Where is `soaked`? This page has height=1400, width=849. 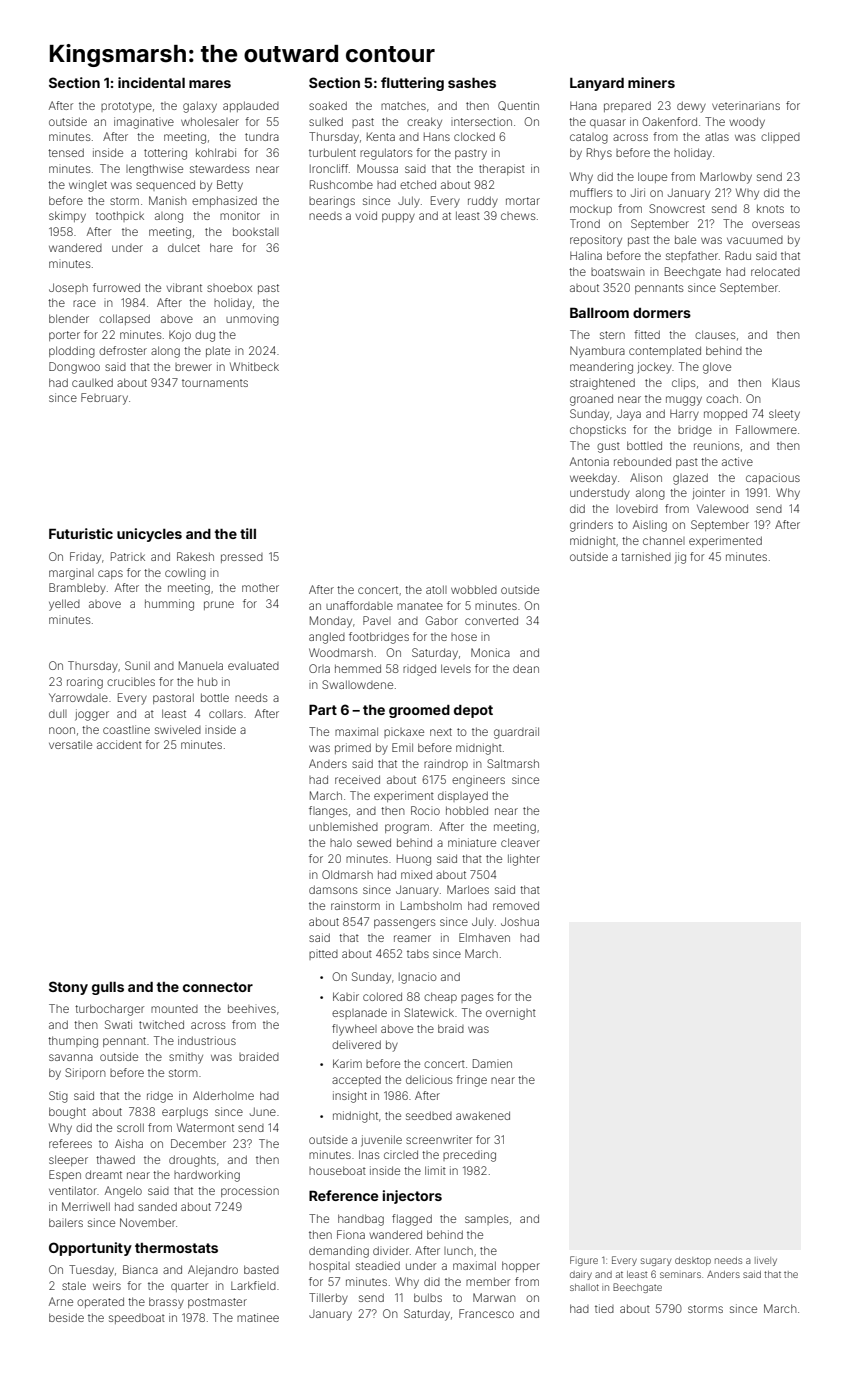 soaked is located at coordinates (328, 105).
